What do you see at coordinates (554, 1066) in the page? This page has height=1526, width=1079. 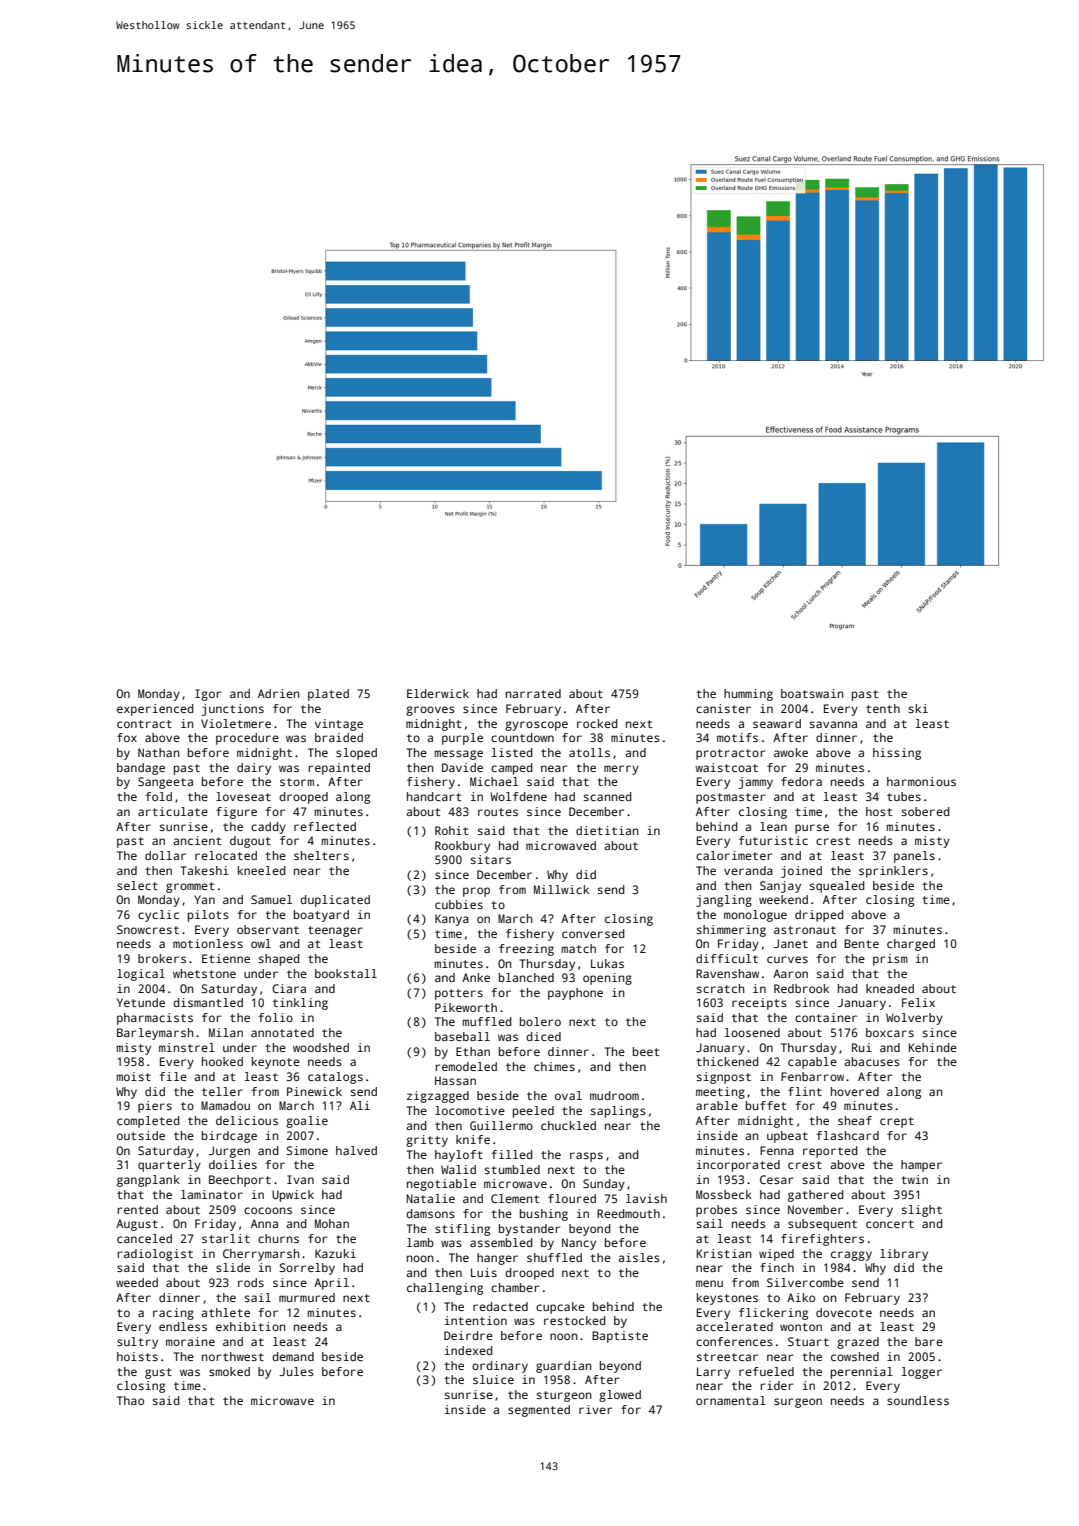 I see `chimes` at bounding box center [554, 1066].
